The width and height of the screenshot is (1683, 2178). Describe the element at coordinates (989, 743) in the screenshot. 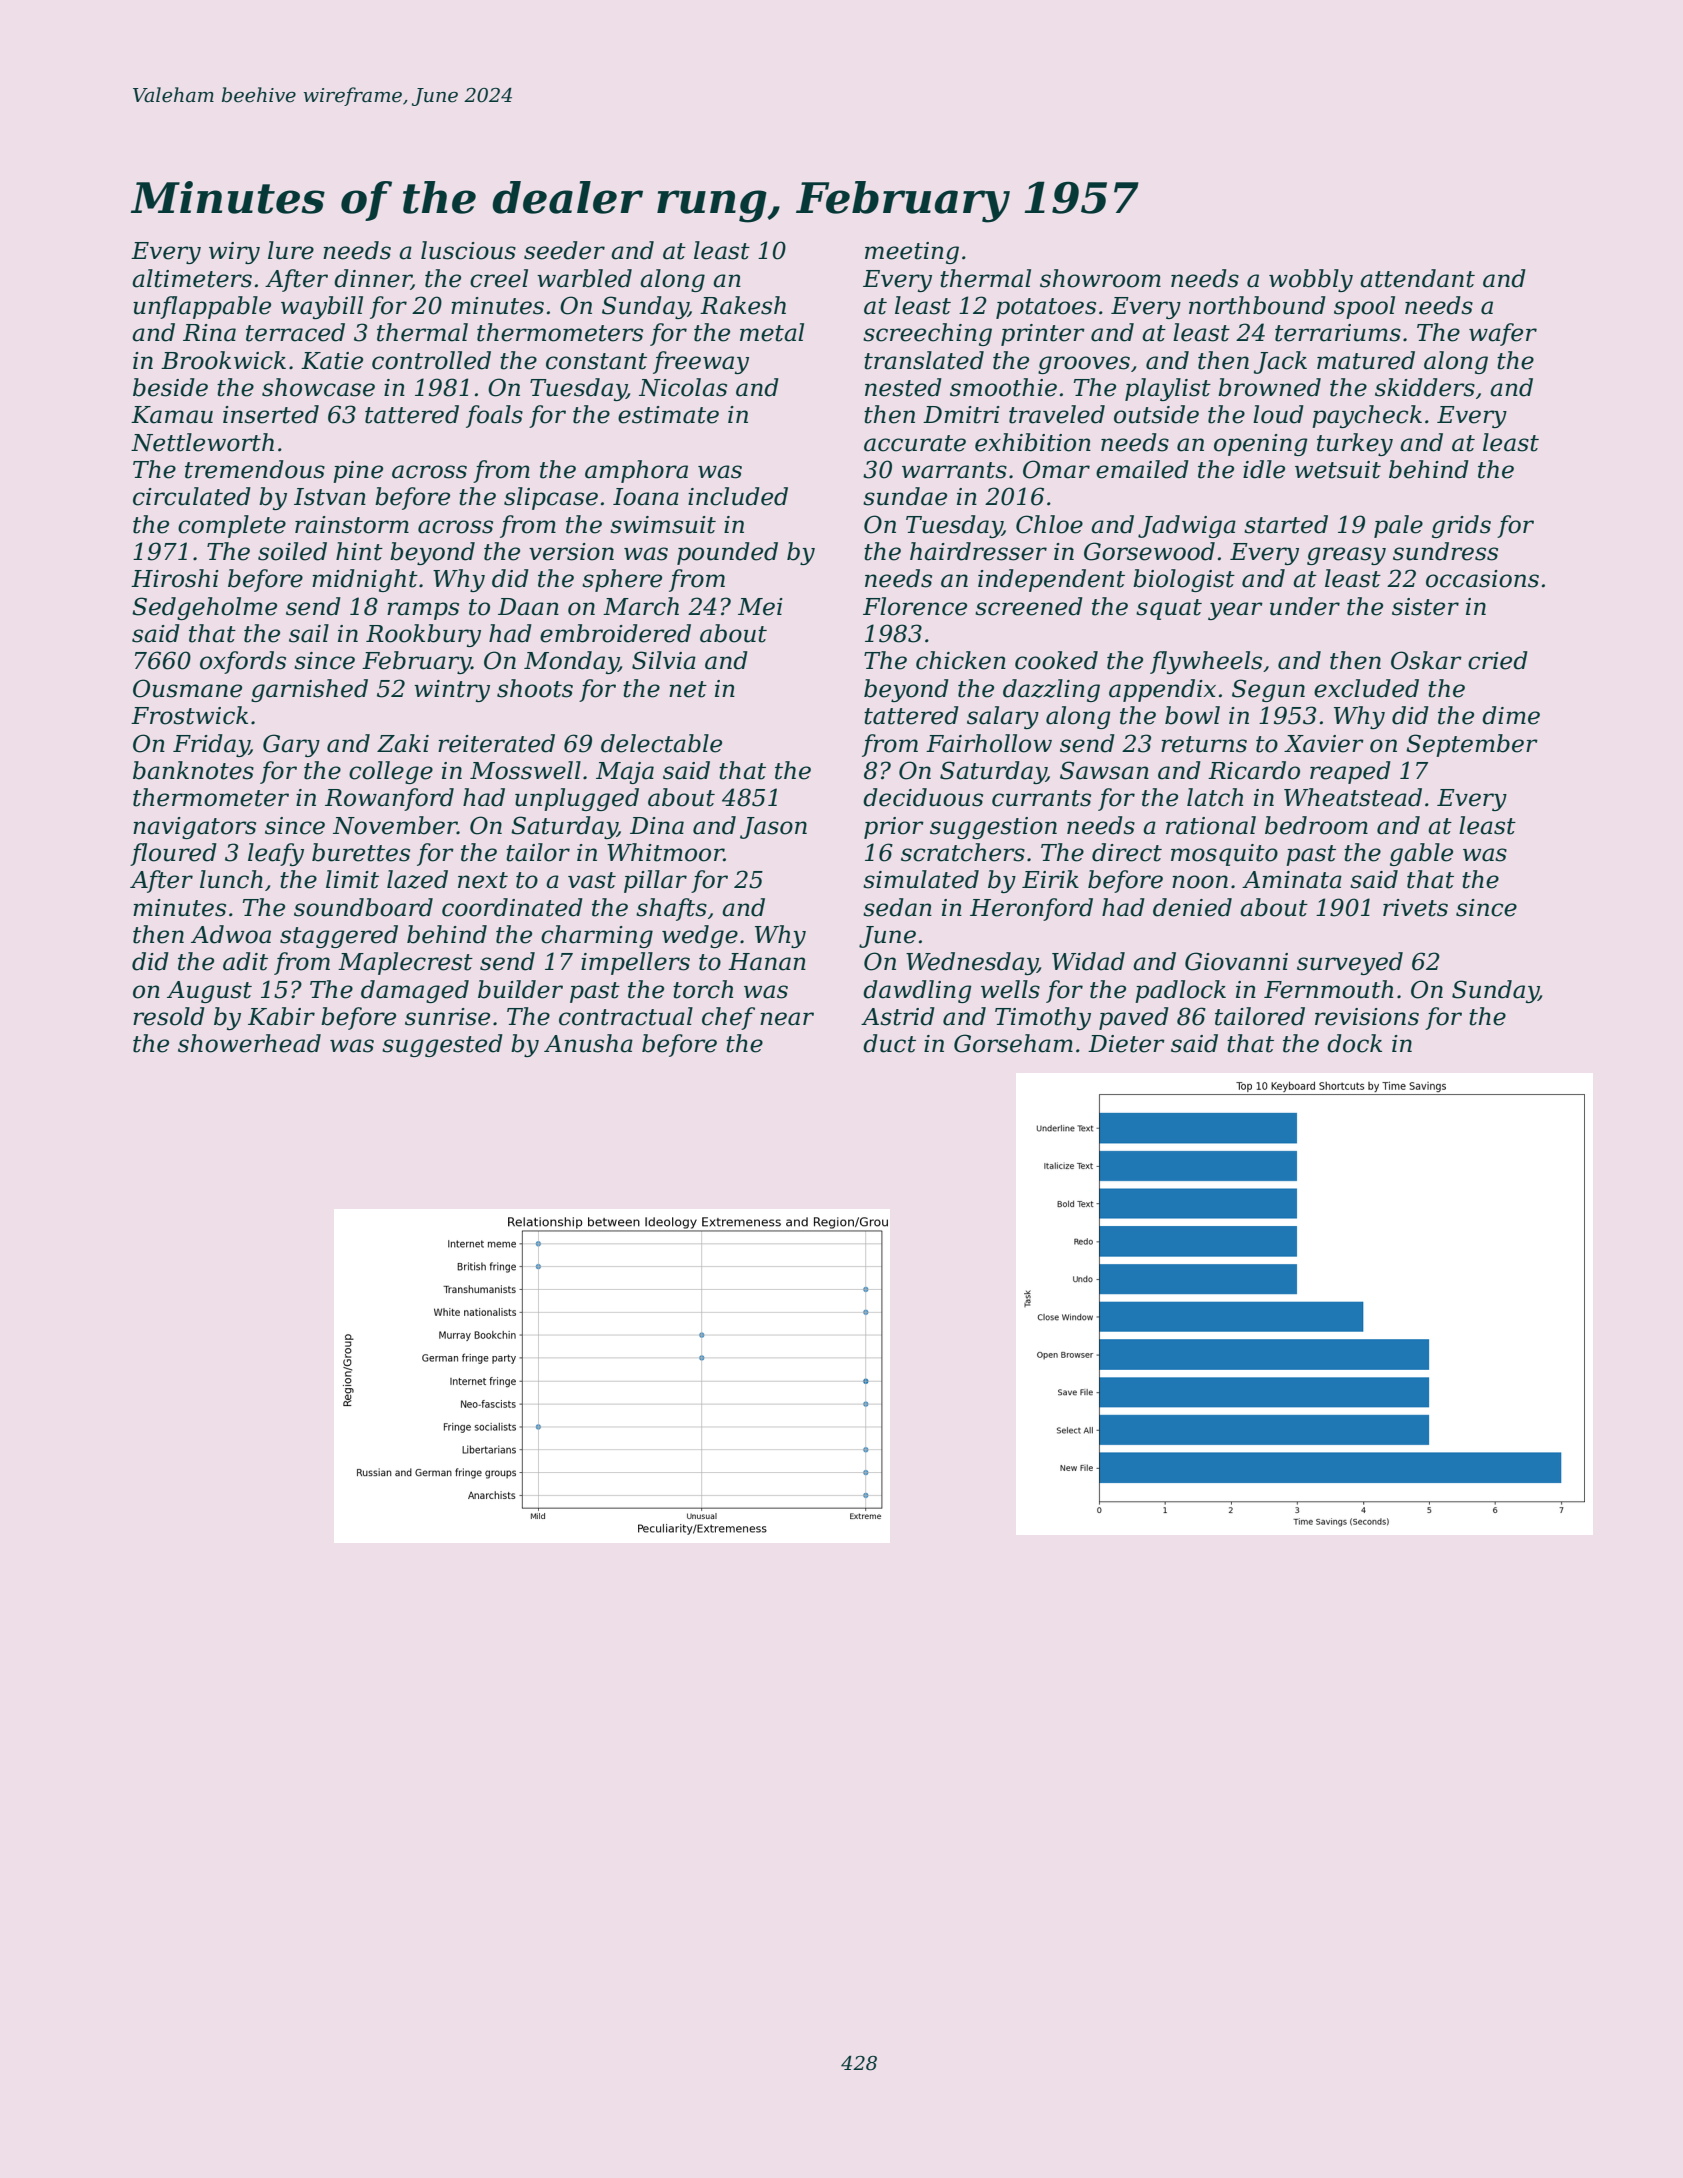

I see `Fairhollow` at that location.
